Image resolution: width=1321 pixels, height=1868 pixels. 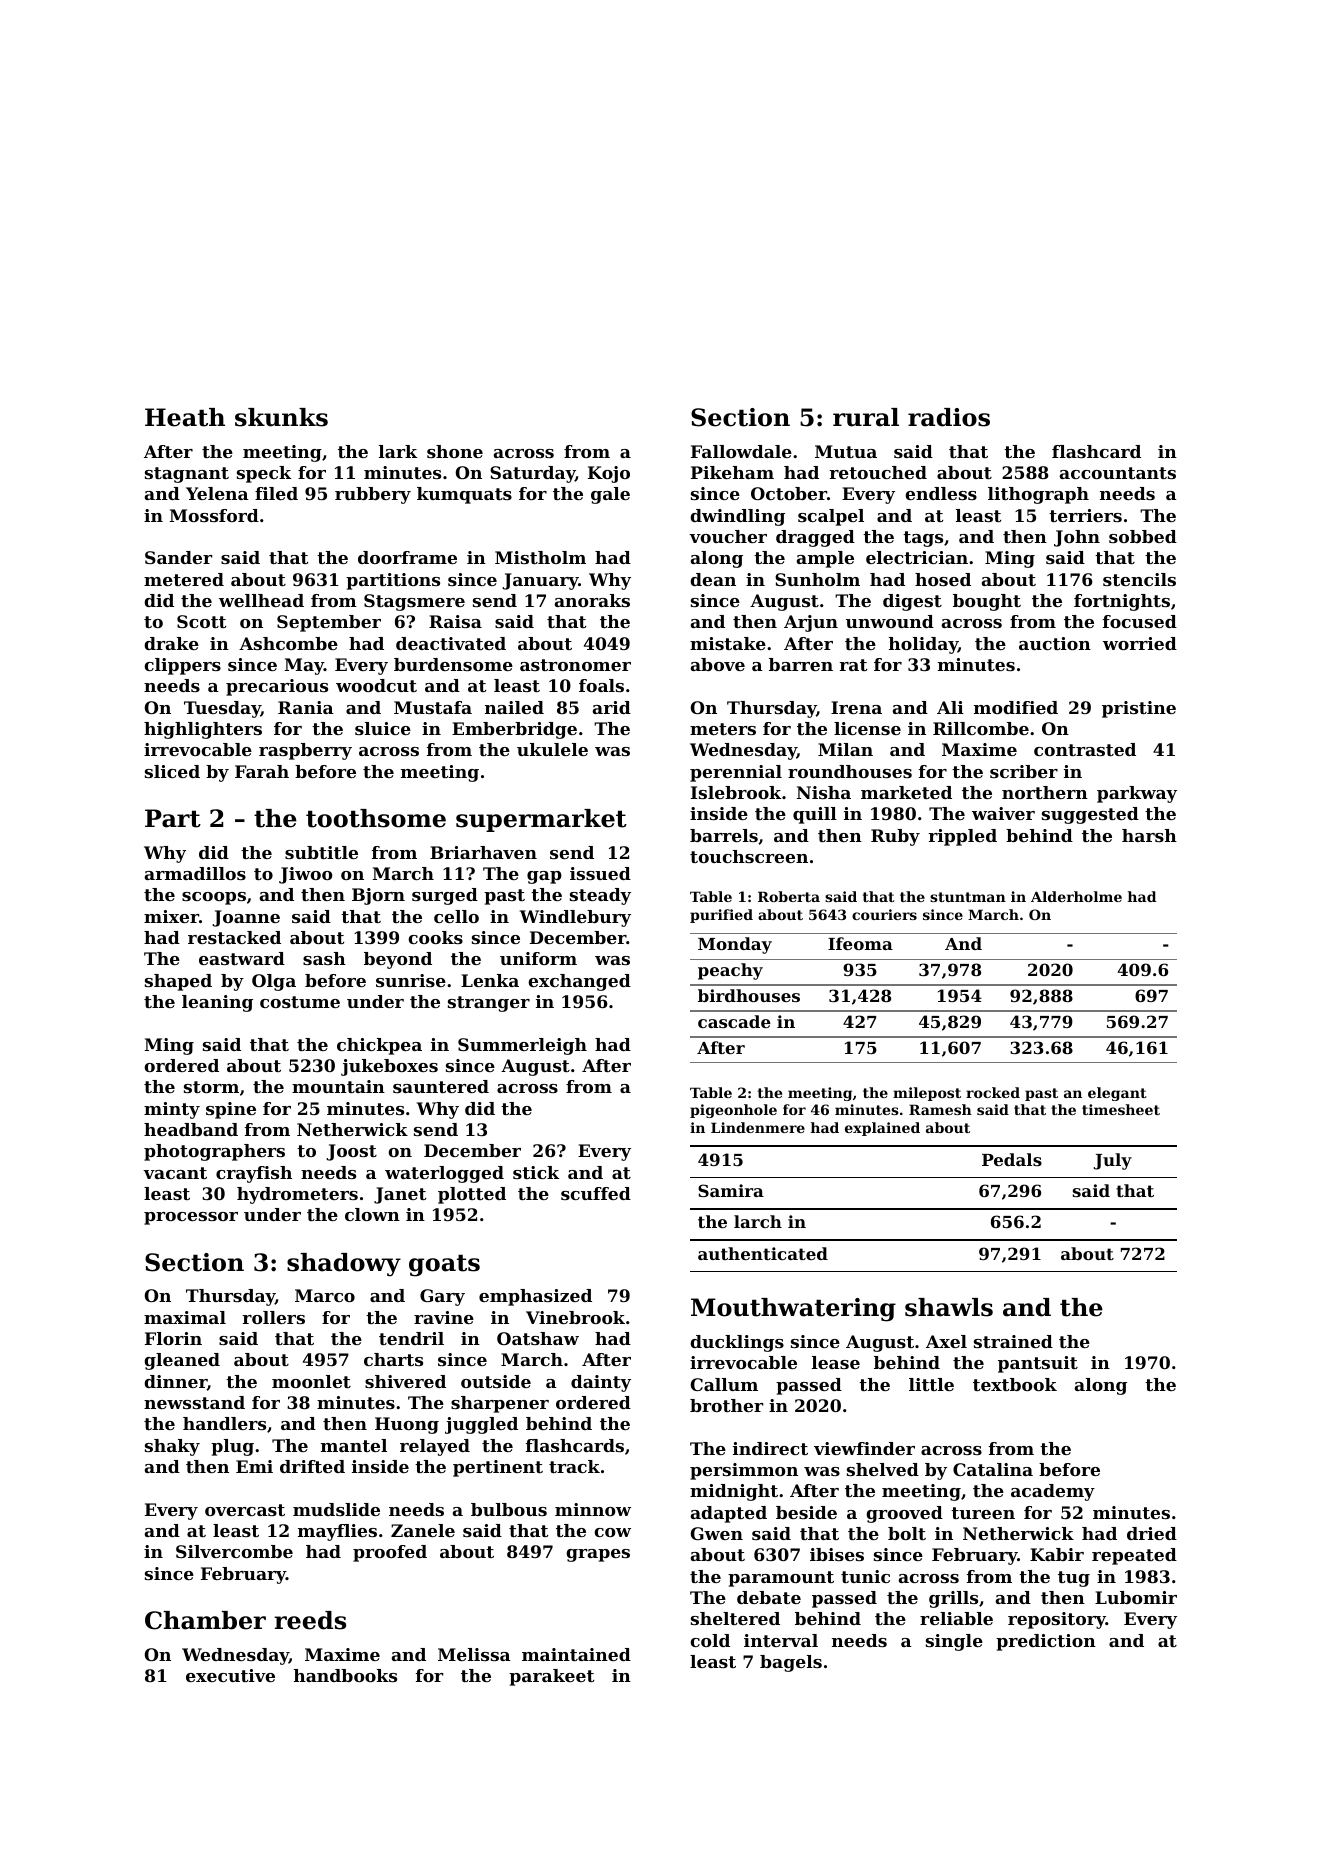 What do you see at coordinates (791, 1663) in the screenshot?
I see `bagels` at bounding box center [791, 1663].
